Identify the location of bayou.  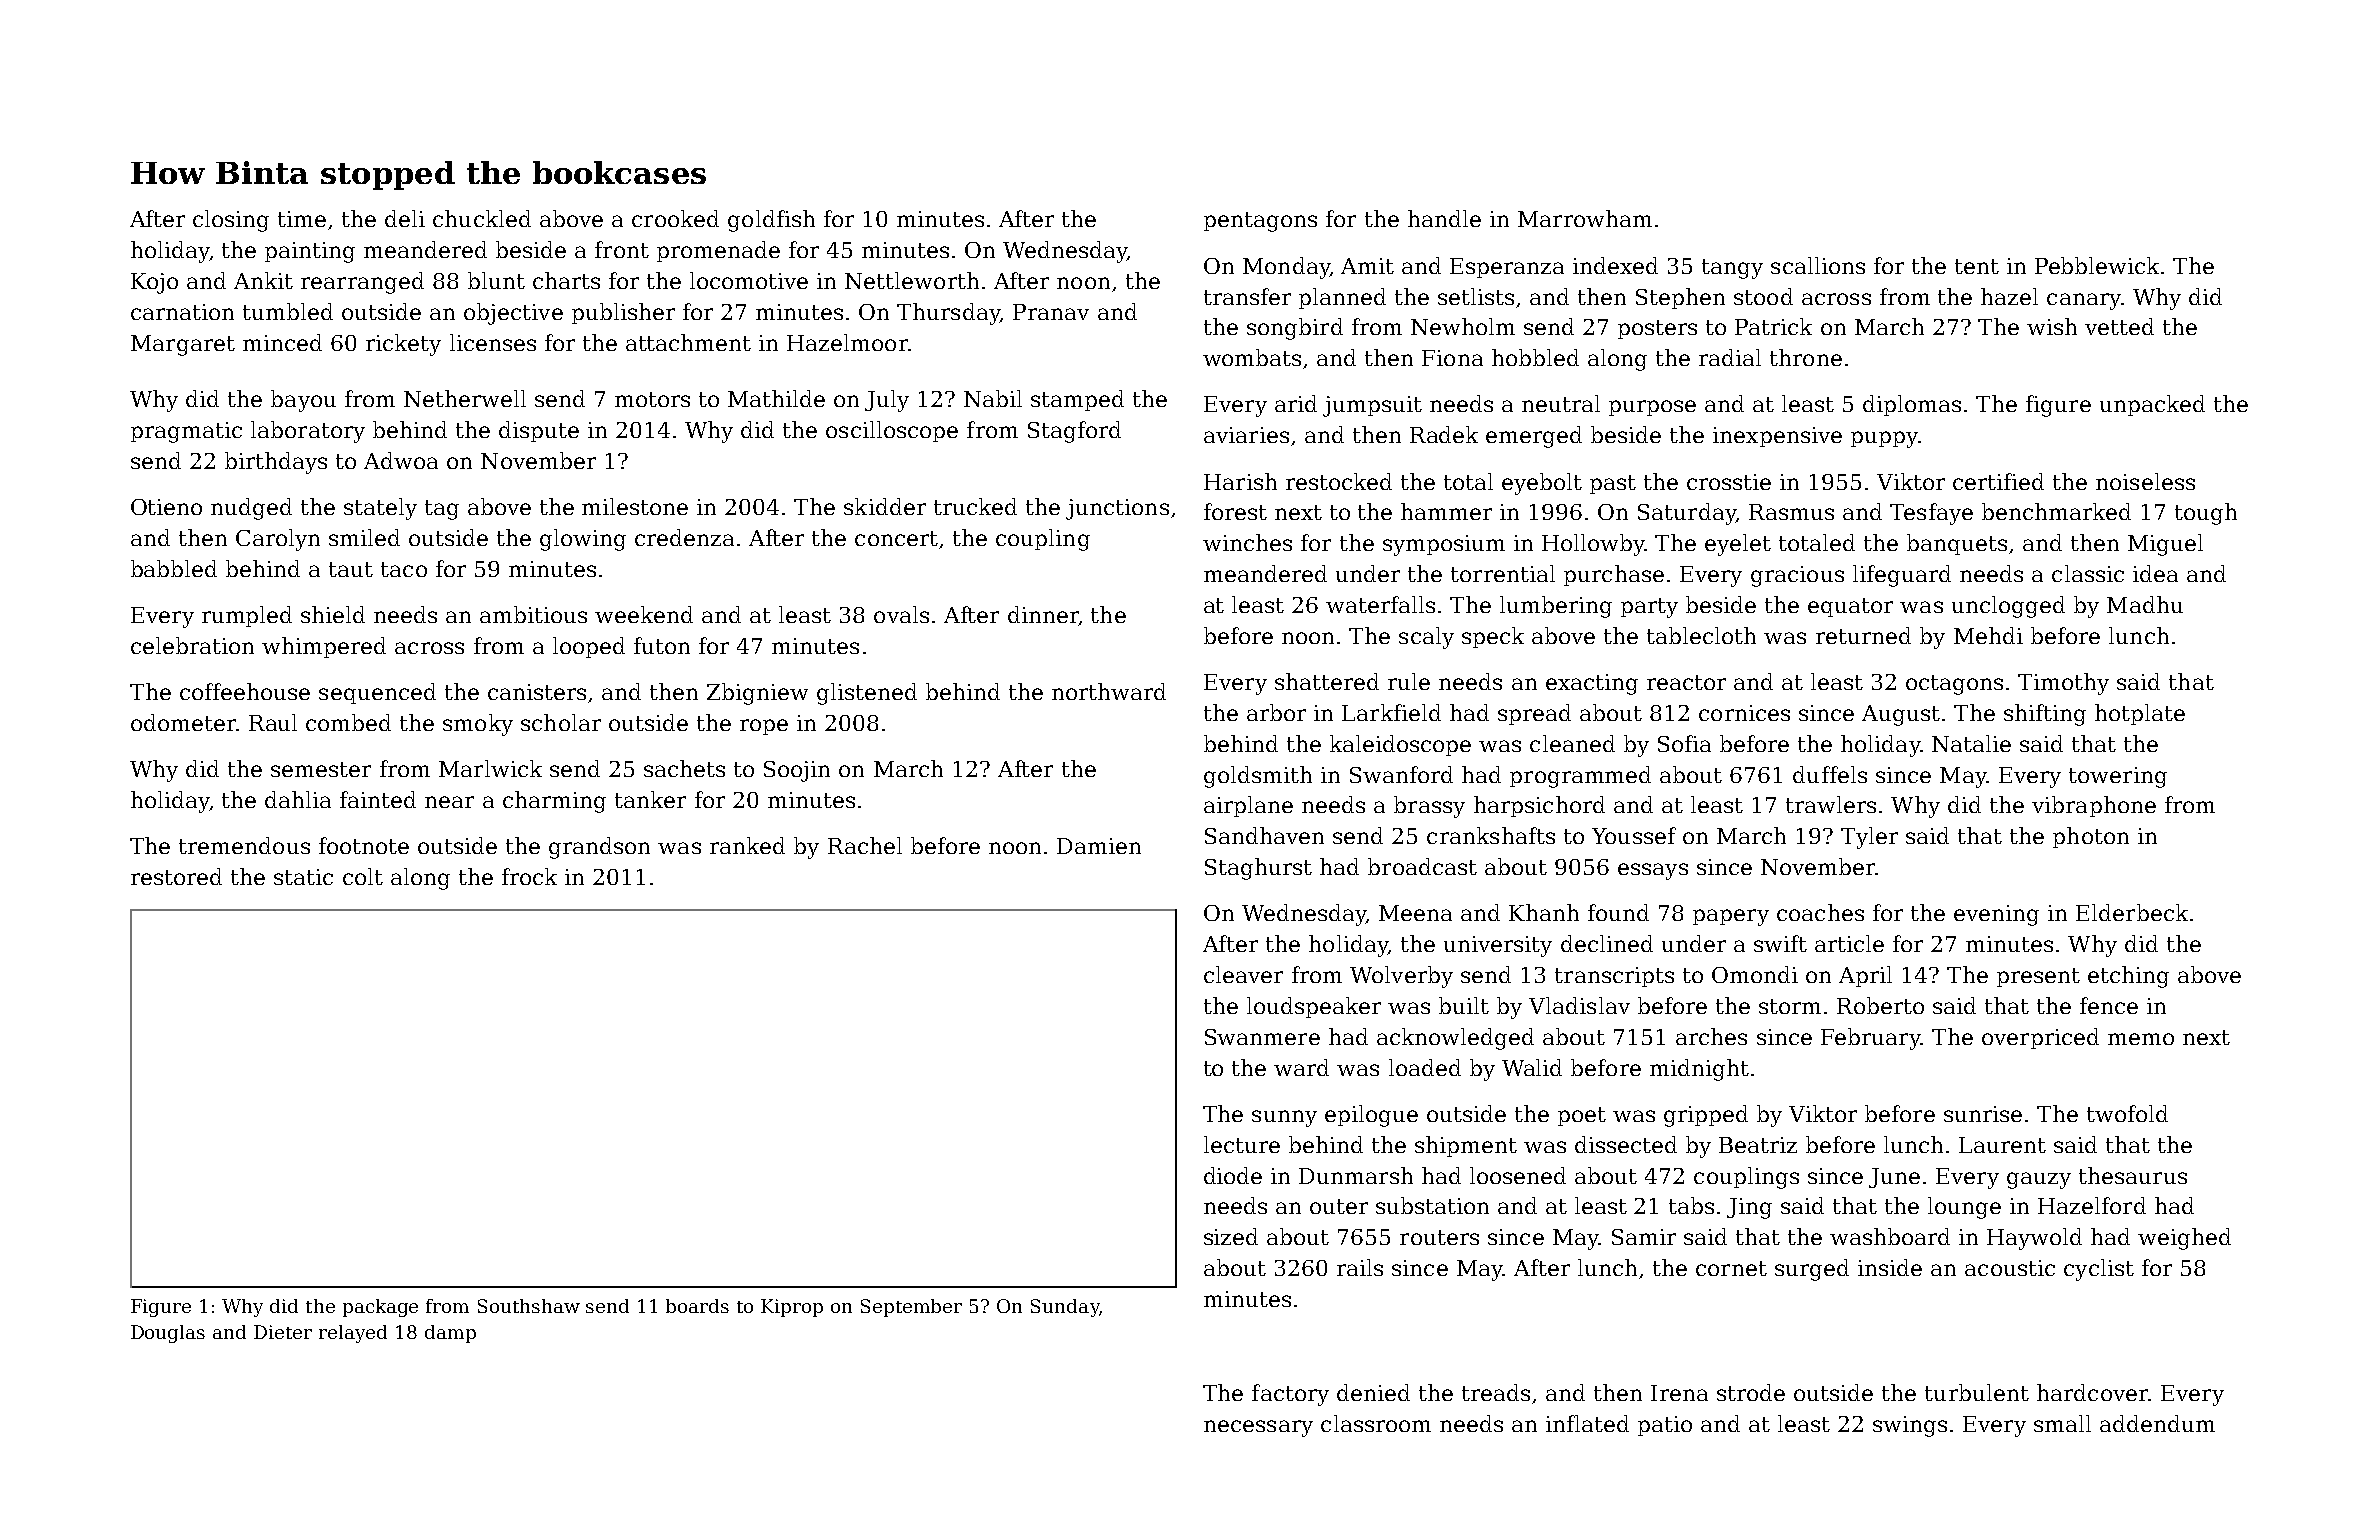
(303, 401).
